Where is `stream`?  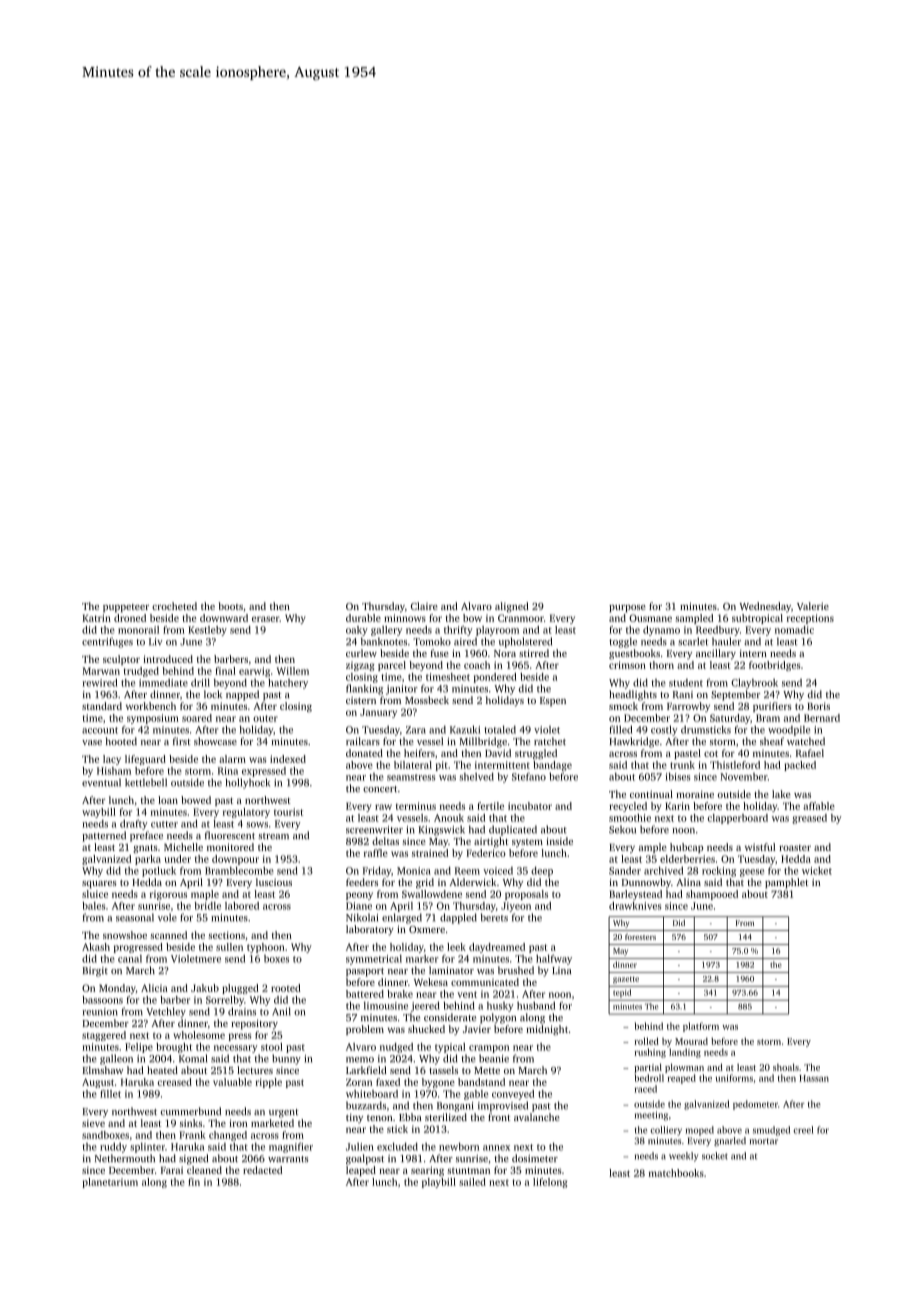 stream is located at coordinates (273, 836).
